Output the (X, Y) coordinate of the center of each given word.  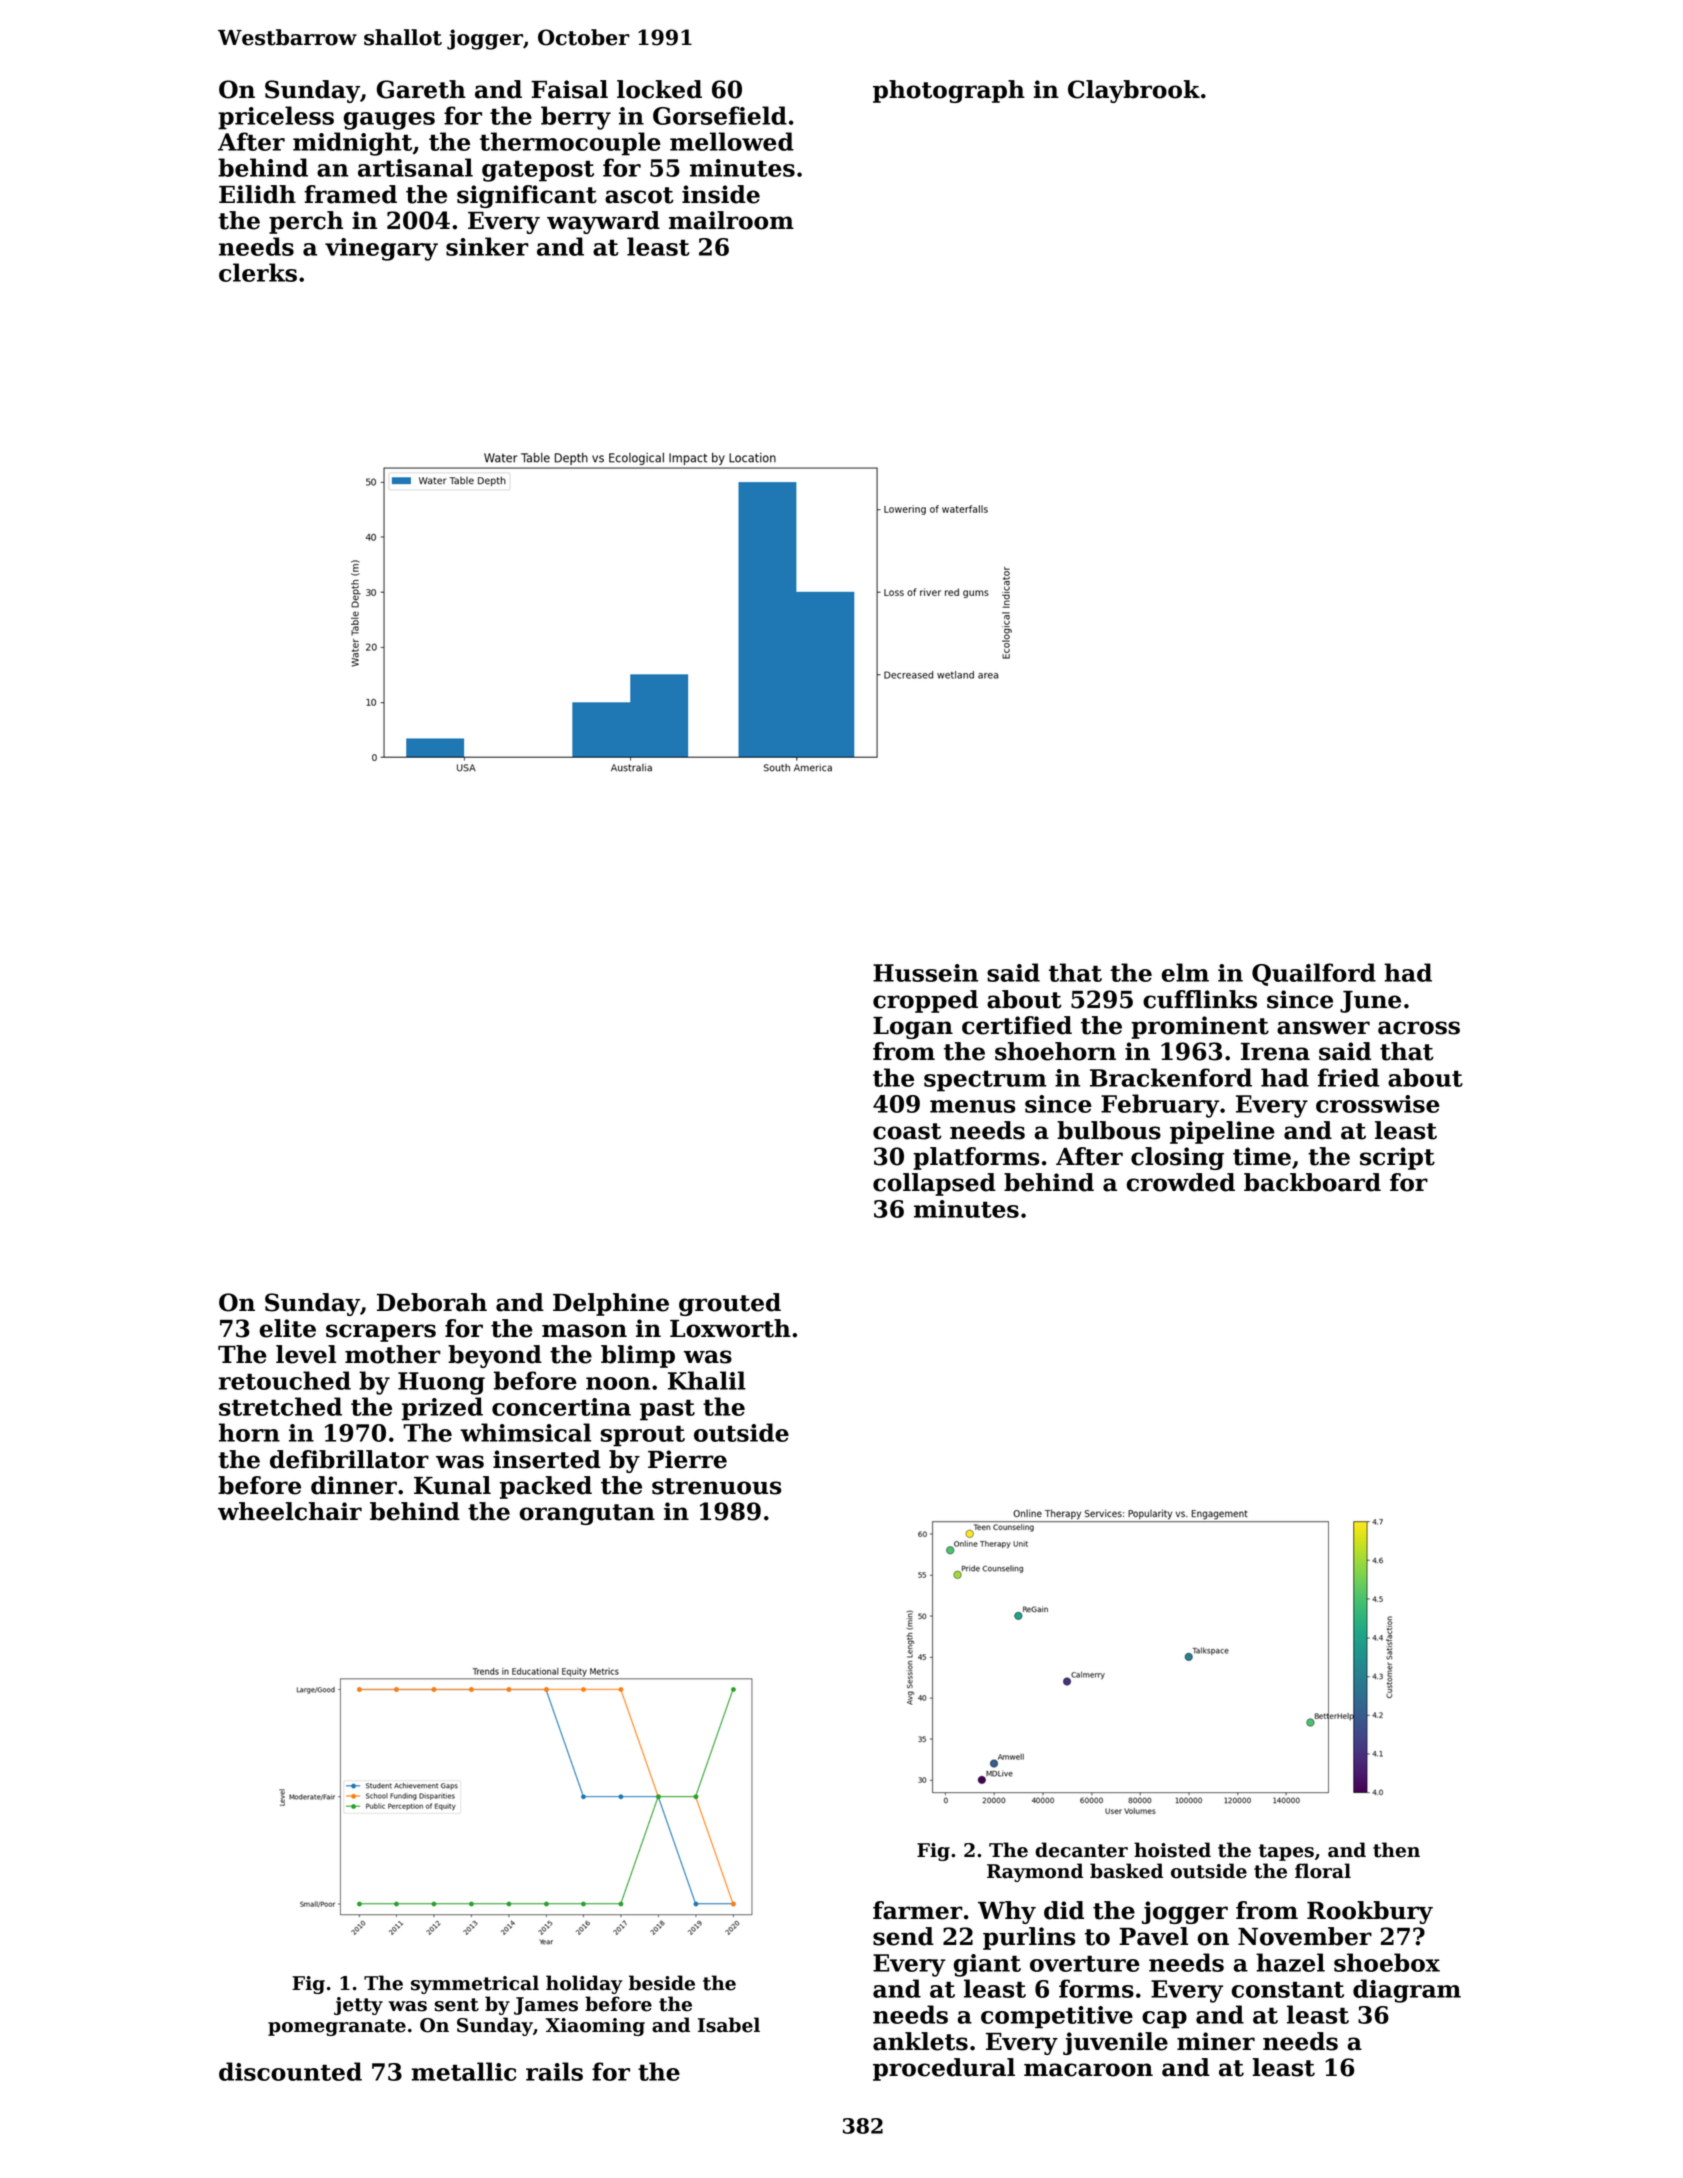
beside (662, 1983)
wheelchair (290, 1511)
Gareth (421, 89)
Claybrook (1134, 91)
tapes (1286, 1852)
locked (659, 89)
